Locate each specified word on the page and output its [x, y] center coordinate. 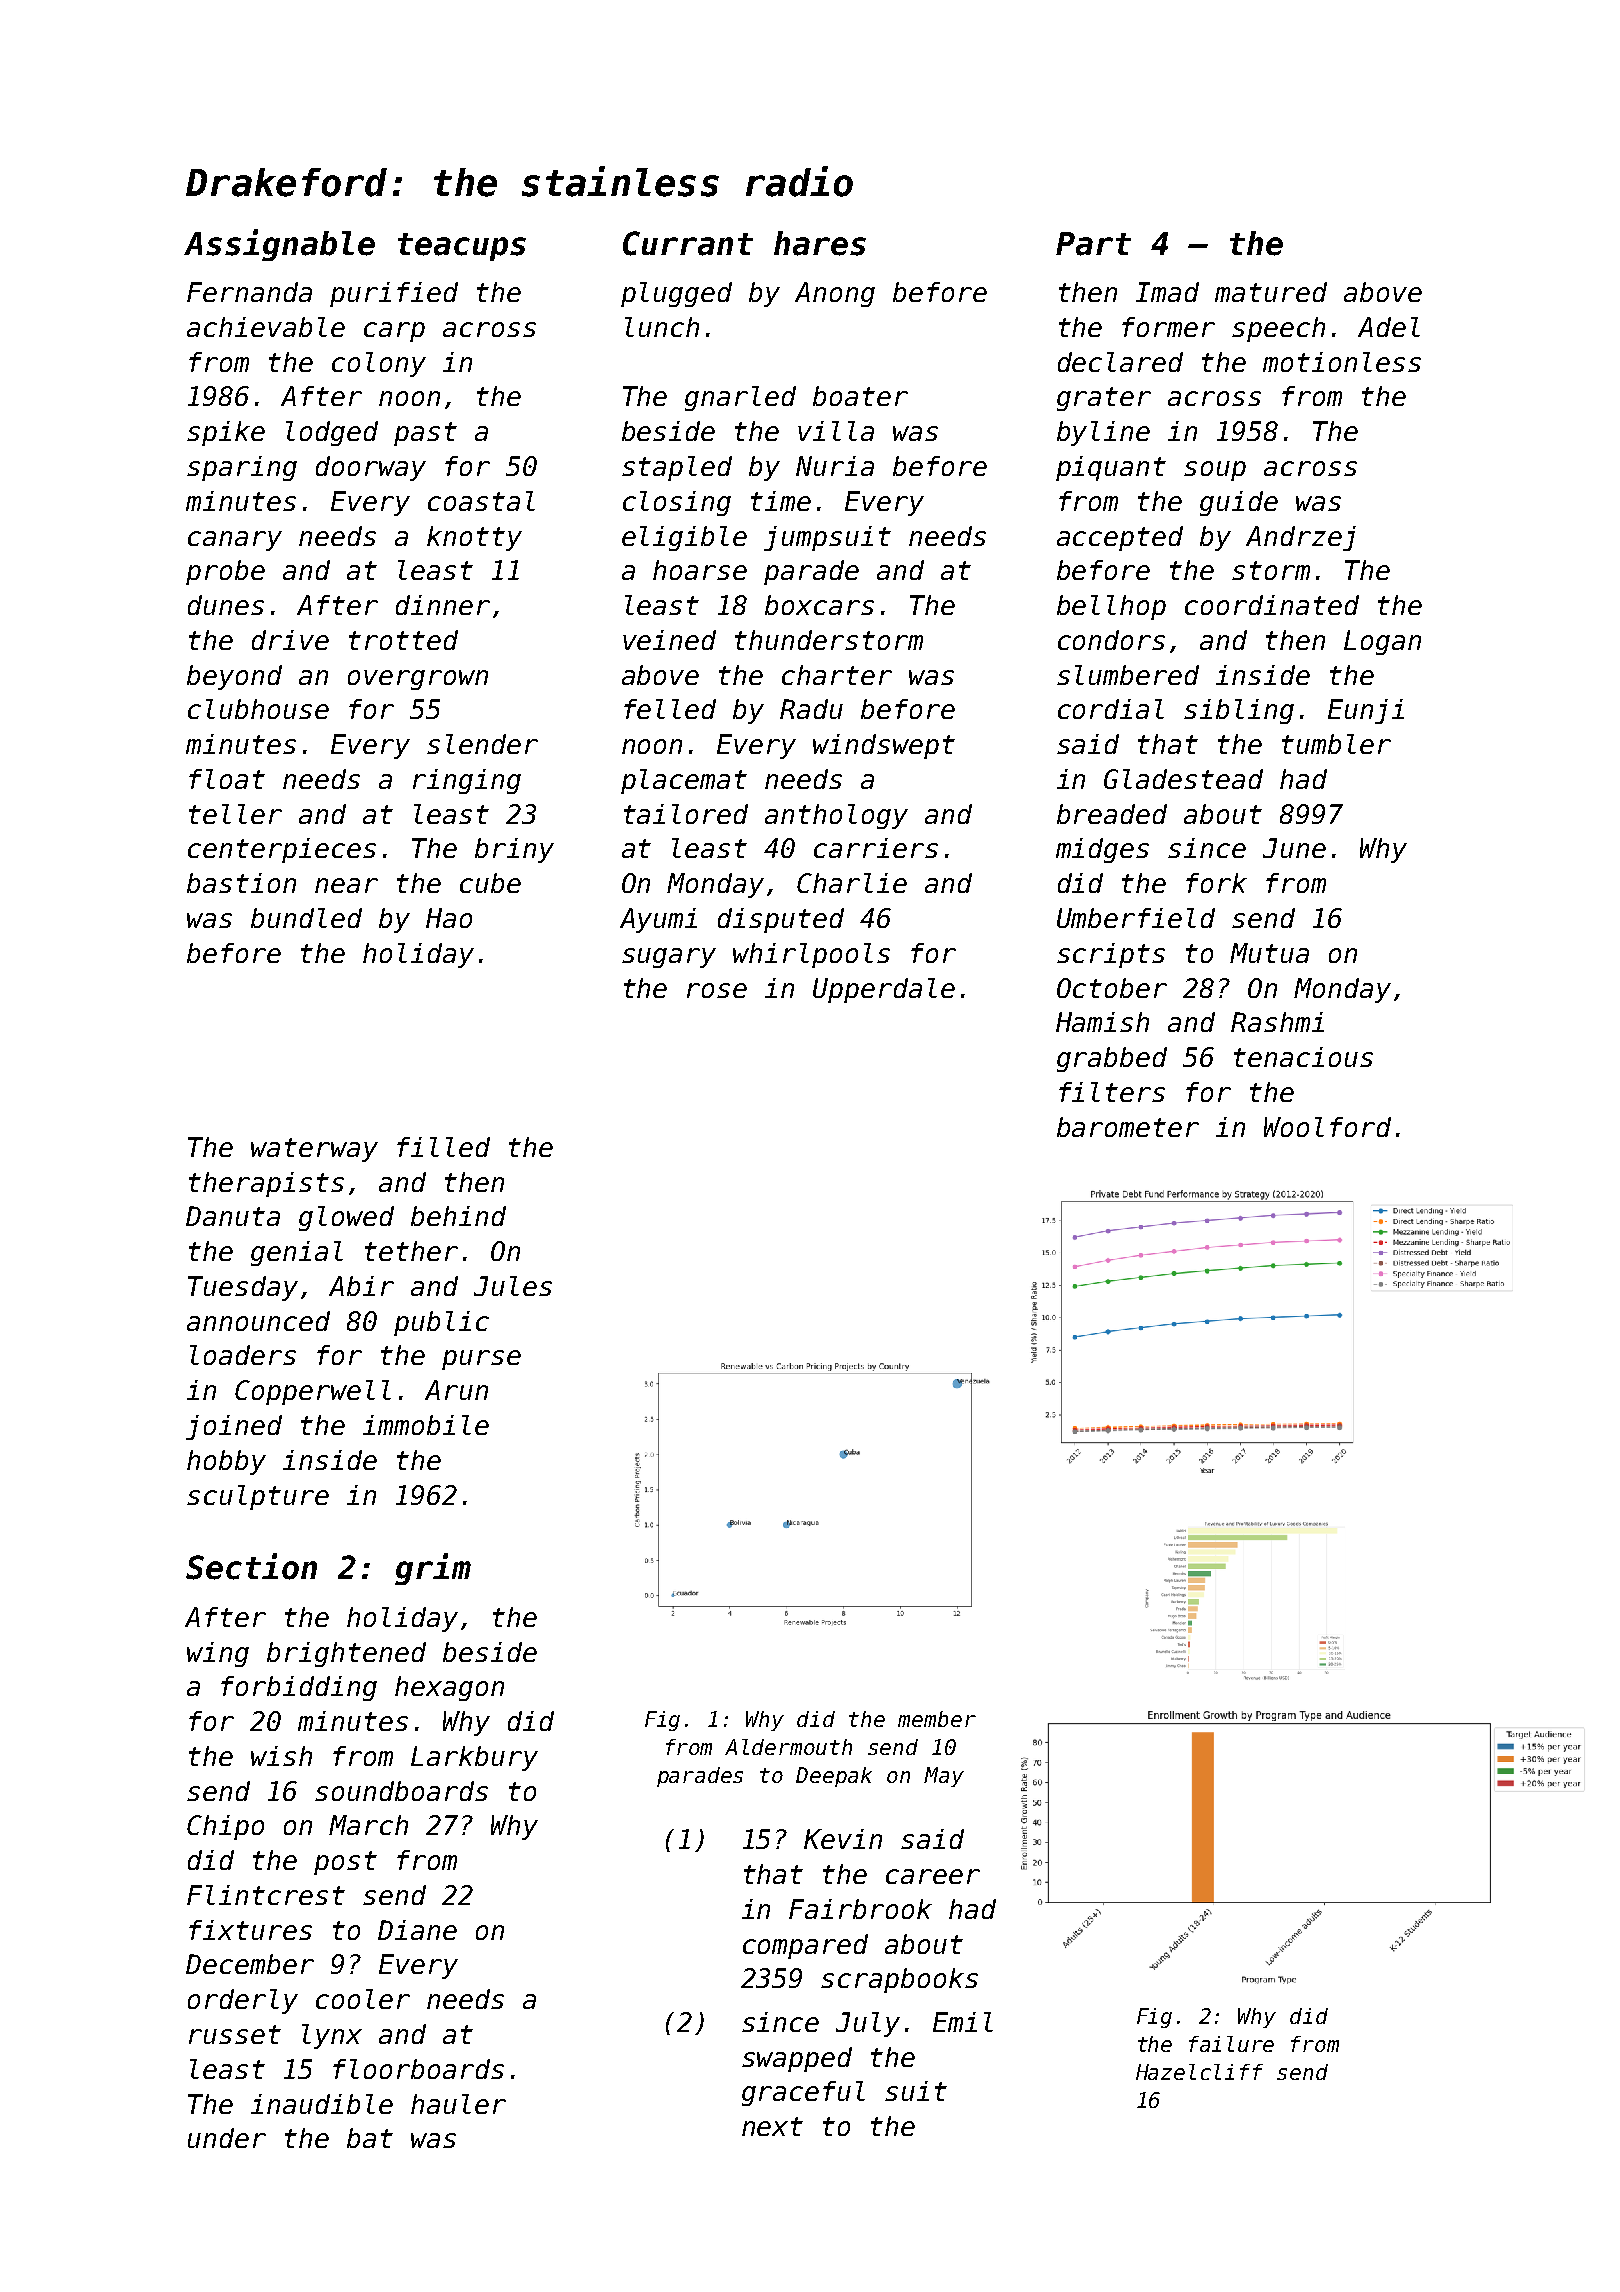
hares [820, 243]
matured [1271, 292]
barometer [1128, 1127]
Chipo [225, 1827]
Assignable [279, 245]
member [937, 1719]
